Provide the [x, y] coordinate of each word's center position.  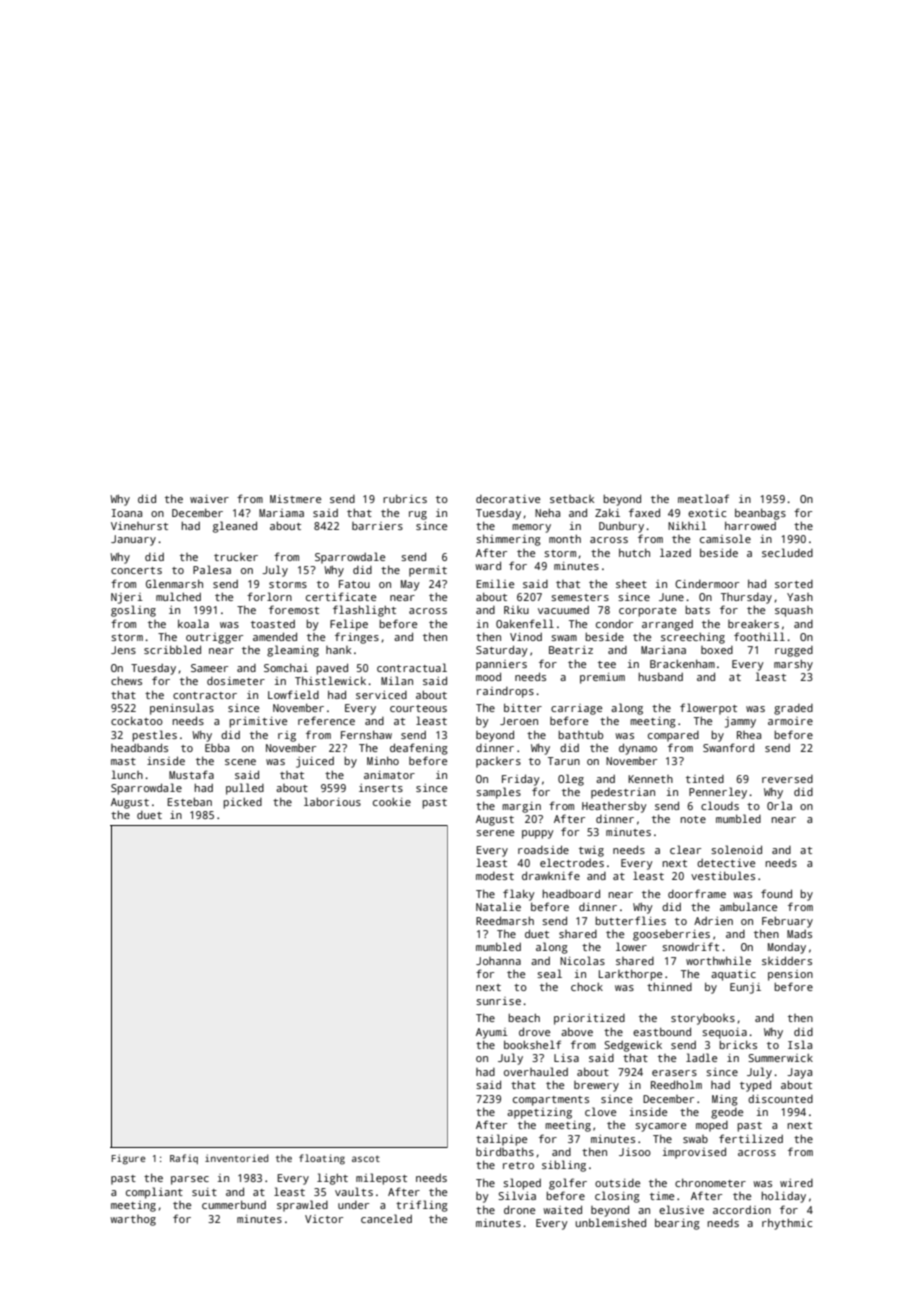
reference [326, 720]
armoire [790, 721]
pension [790, 975]
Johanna [498, 961]
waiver [209, 499]
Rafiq [184, 1159]
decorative [508, 499]
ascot [366, 1158]
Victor [324, 1219]
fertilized [751, 1138]
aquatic [733, 975]
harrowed [750, 525]
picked [242, 803]
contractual [412, 667]
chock [587, 986]
